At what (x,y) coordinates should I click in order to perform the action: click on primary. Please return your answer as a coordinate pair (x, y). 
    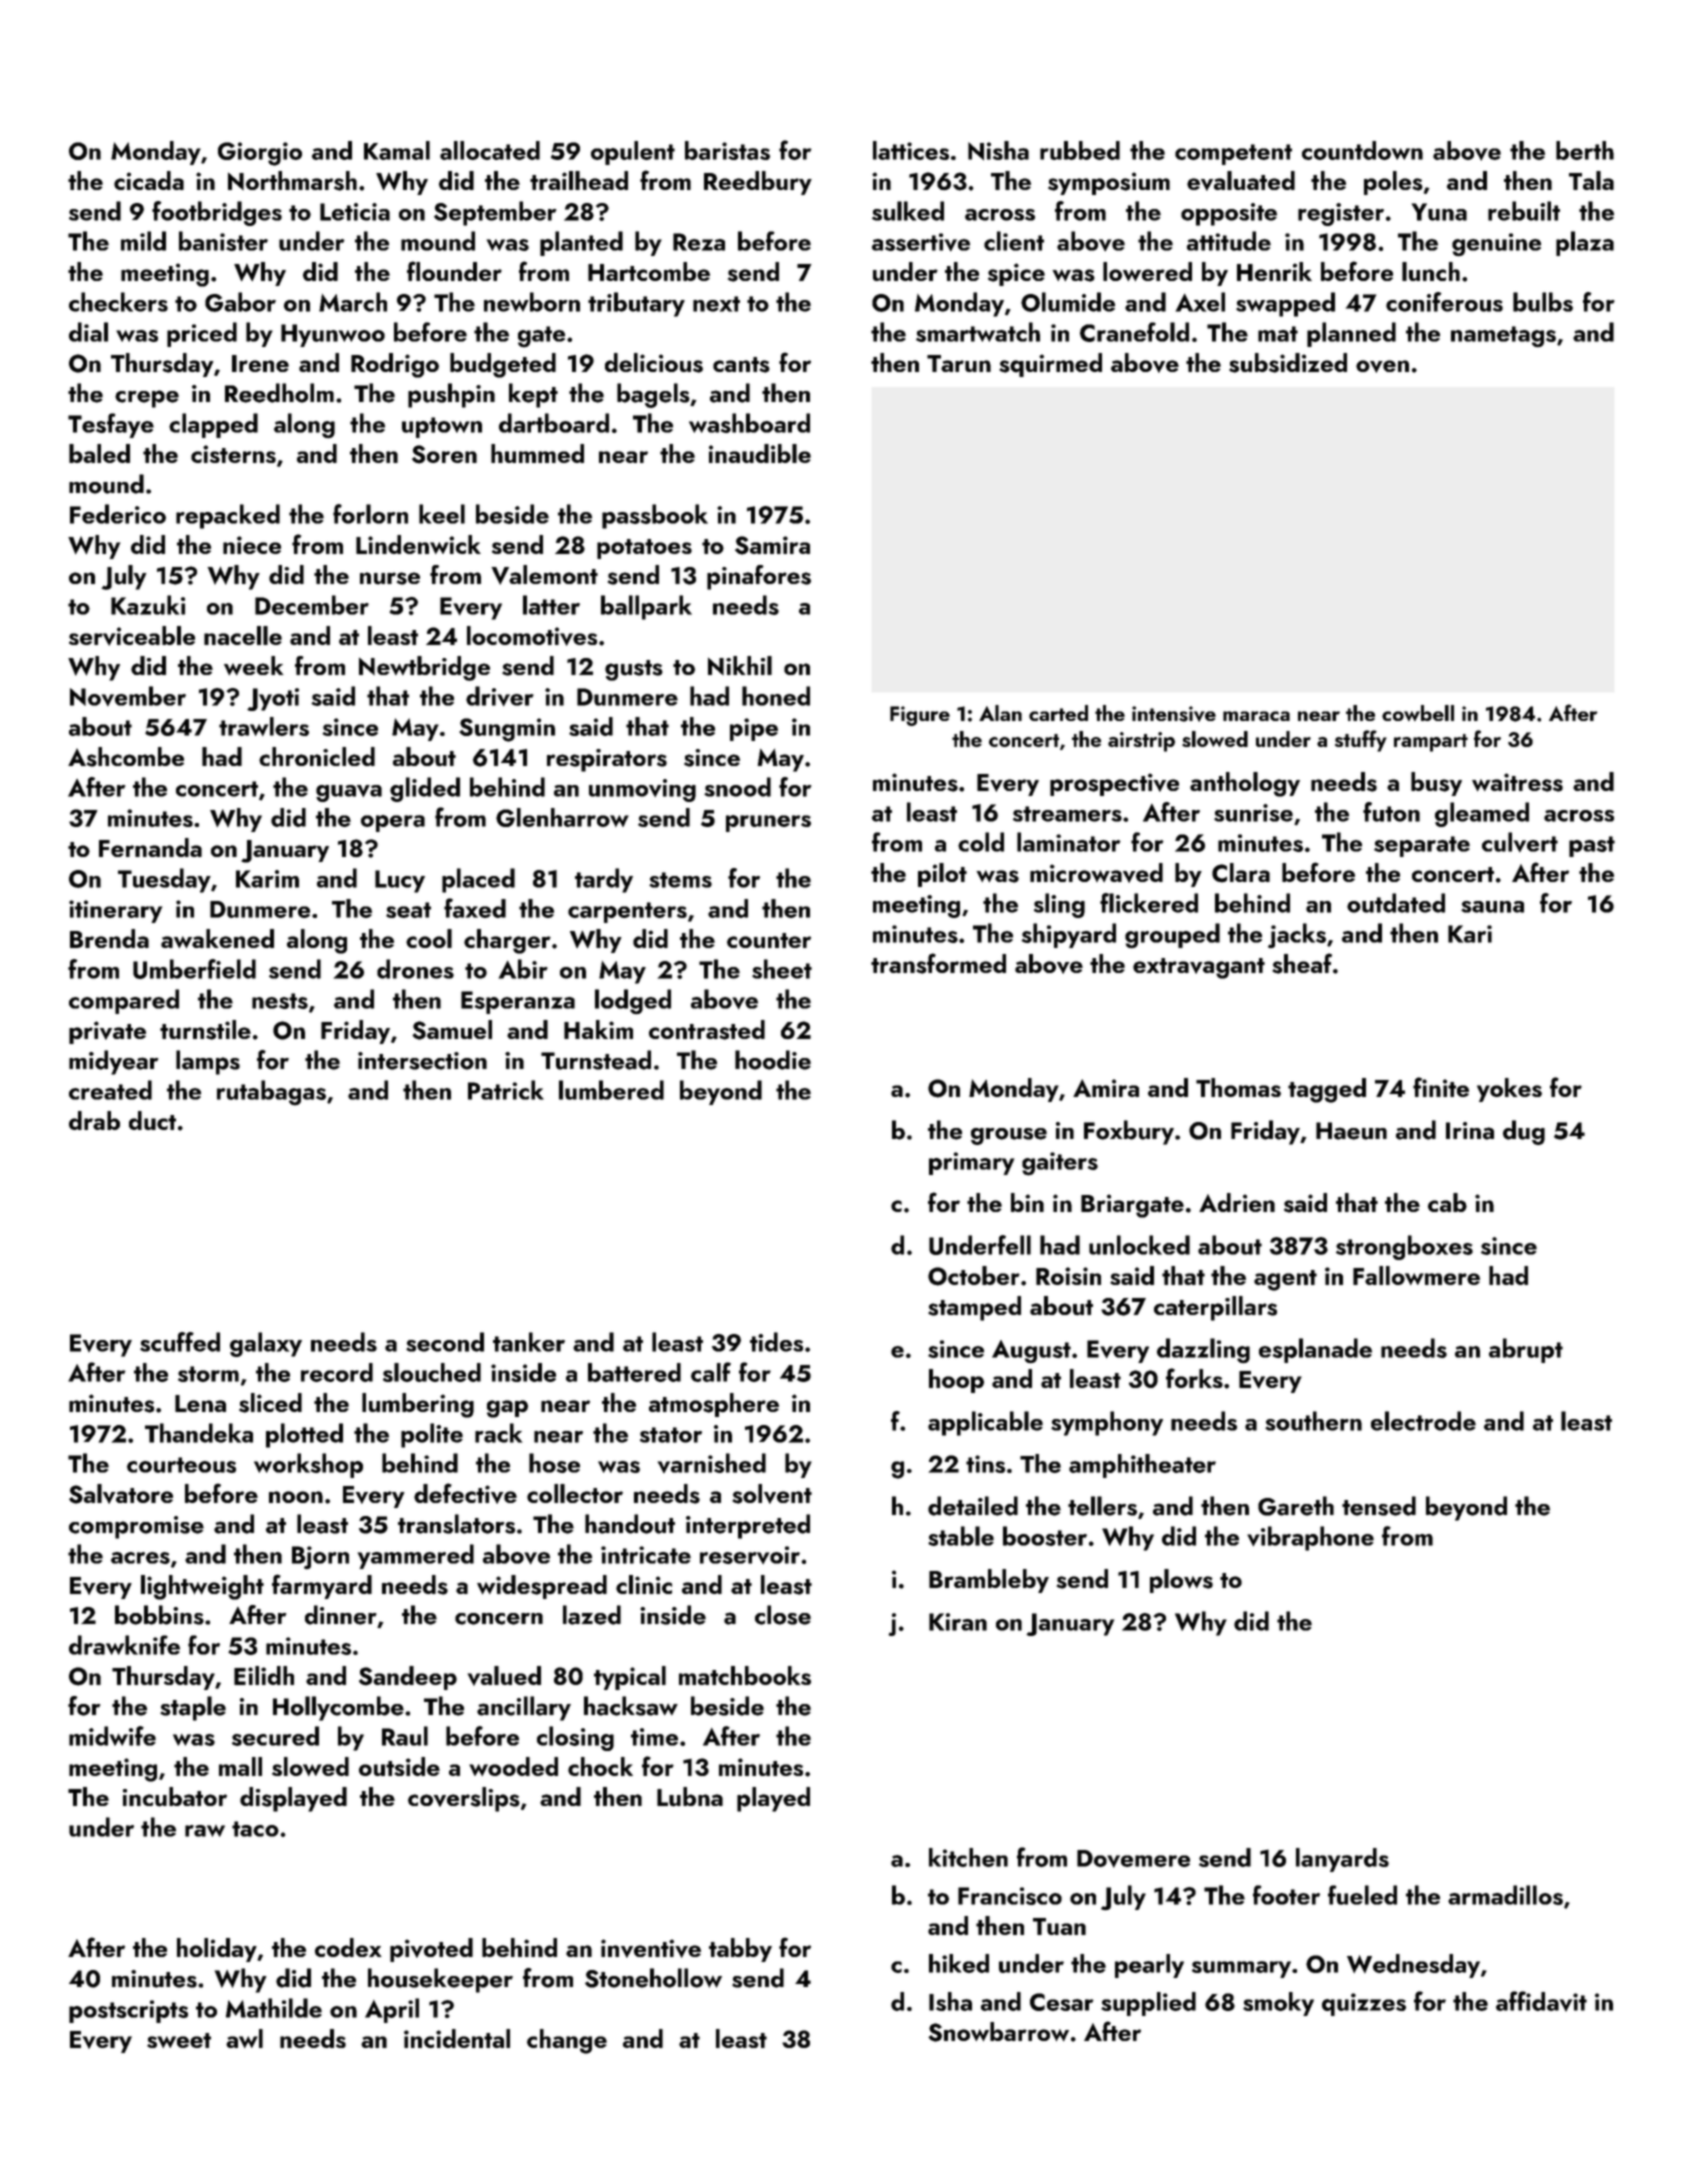
    Looking at the image, I should click on (971, 1163).
